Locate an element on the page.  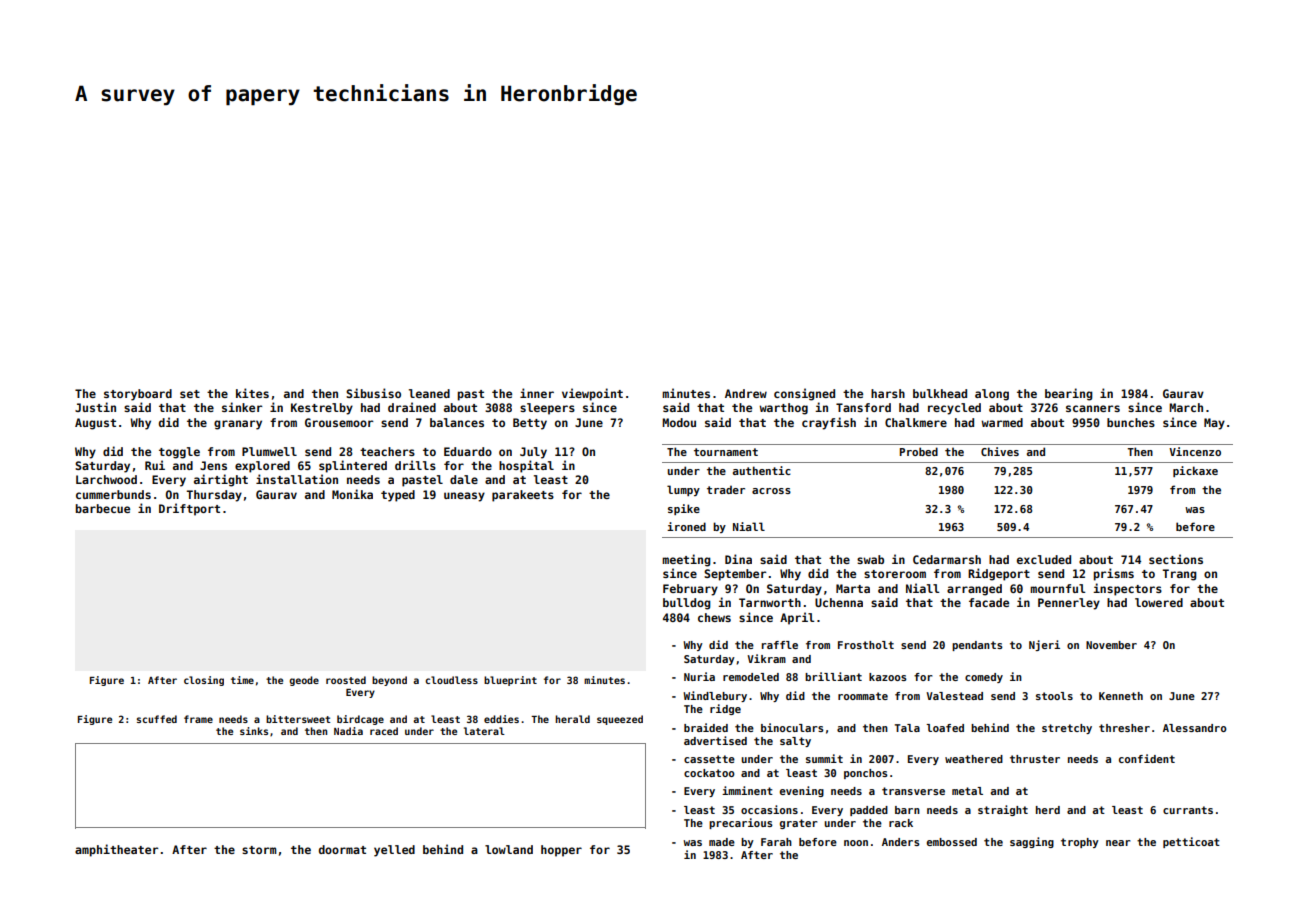
ironed is located at coordinates (686, 526).
